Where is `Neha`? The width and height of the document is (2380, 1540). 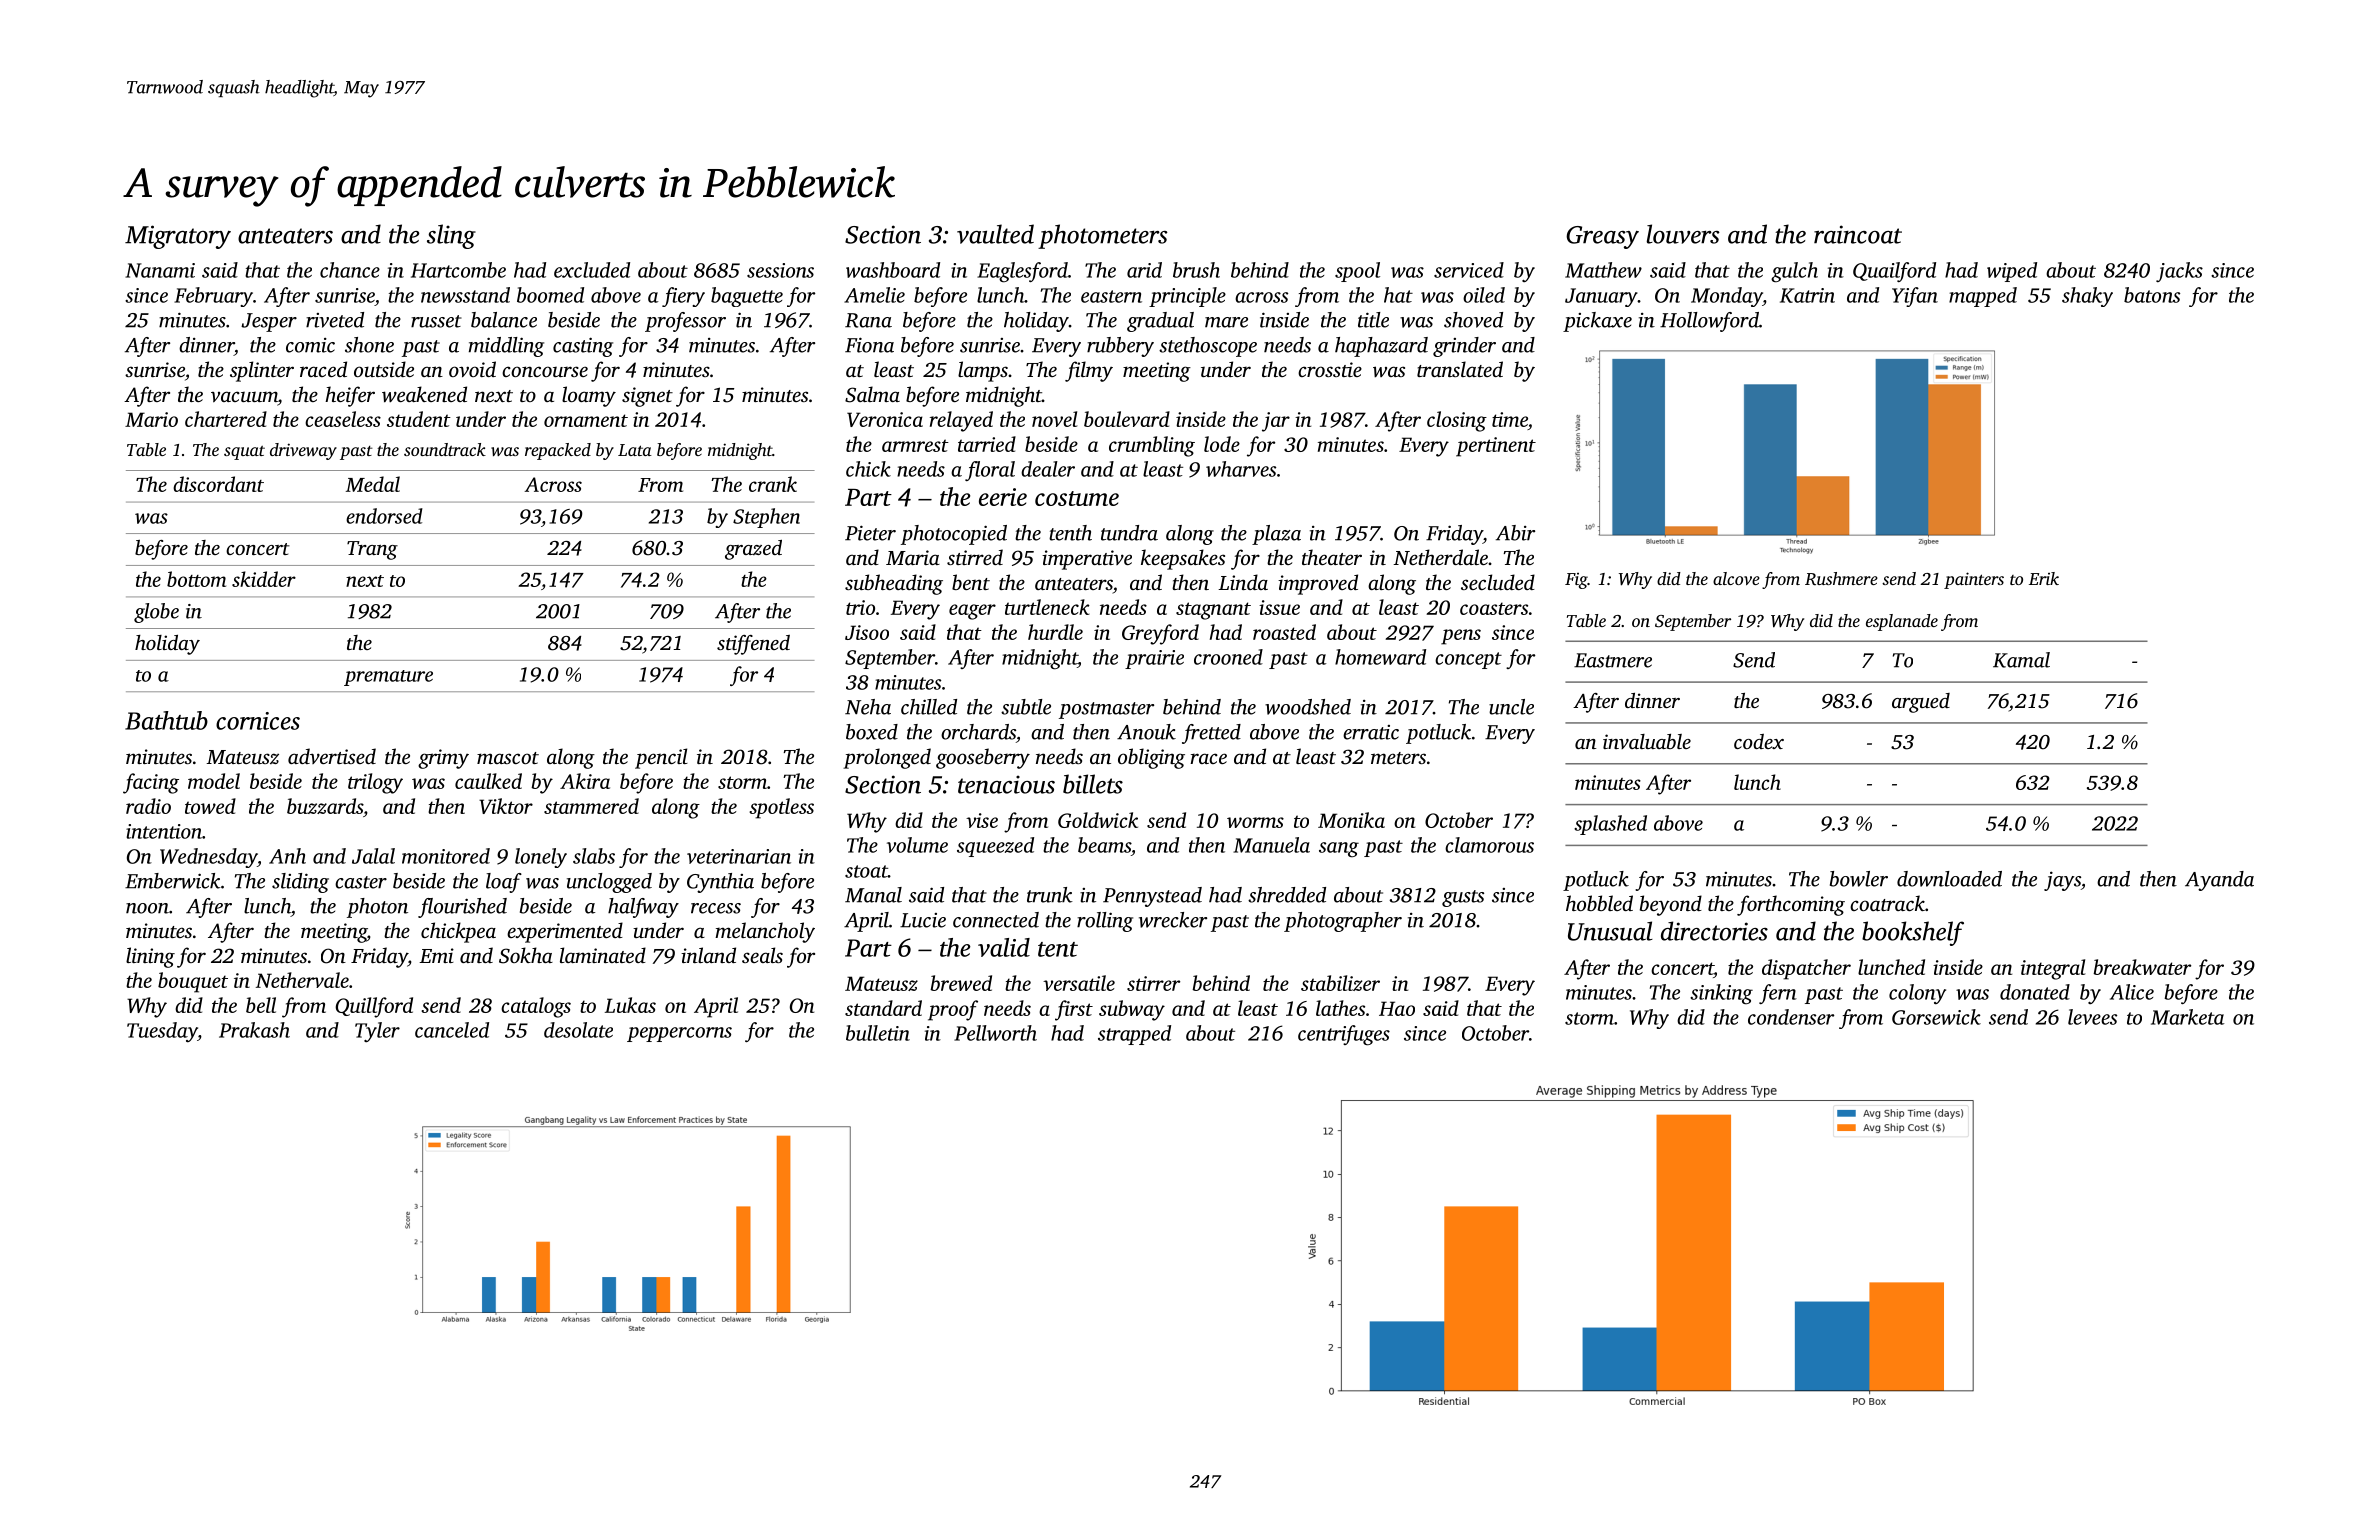
Neha is located at coordinates (868, 707).
